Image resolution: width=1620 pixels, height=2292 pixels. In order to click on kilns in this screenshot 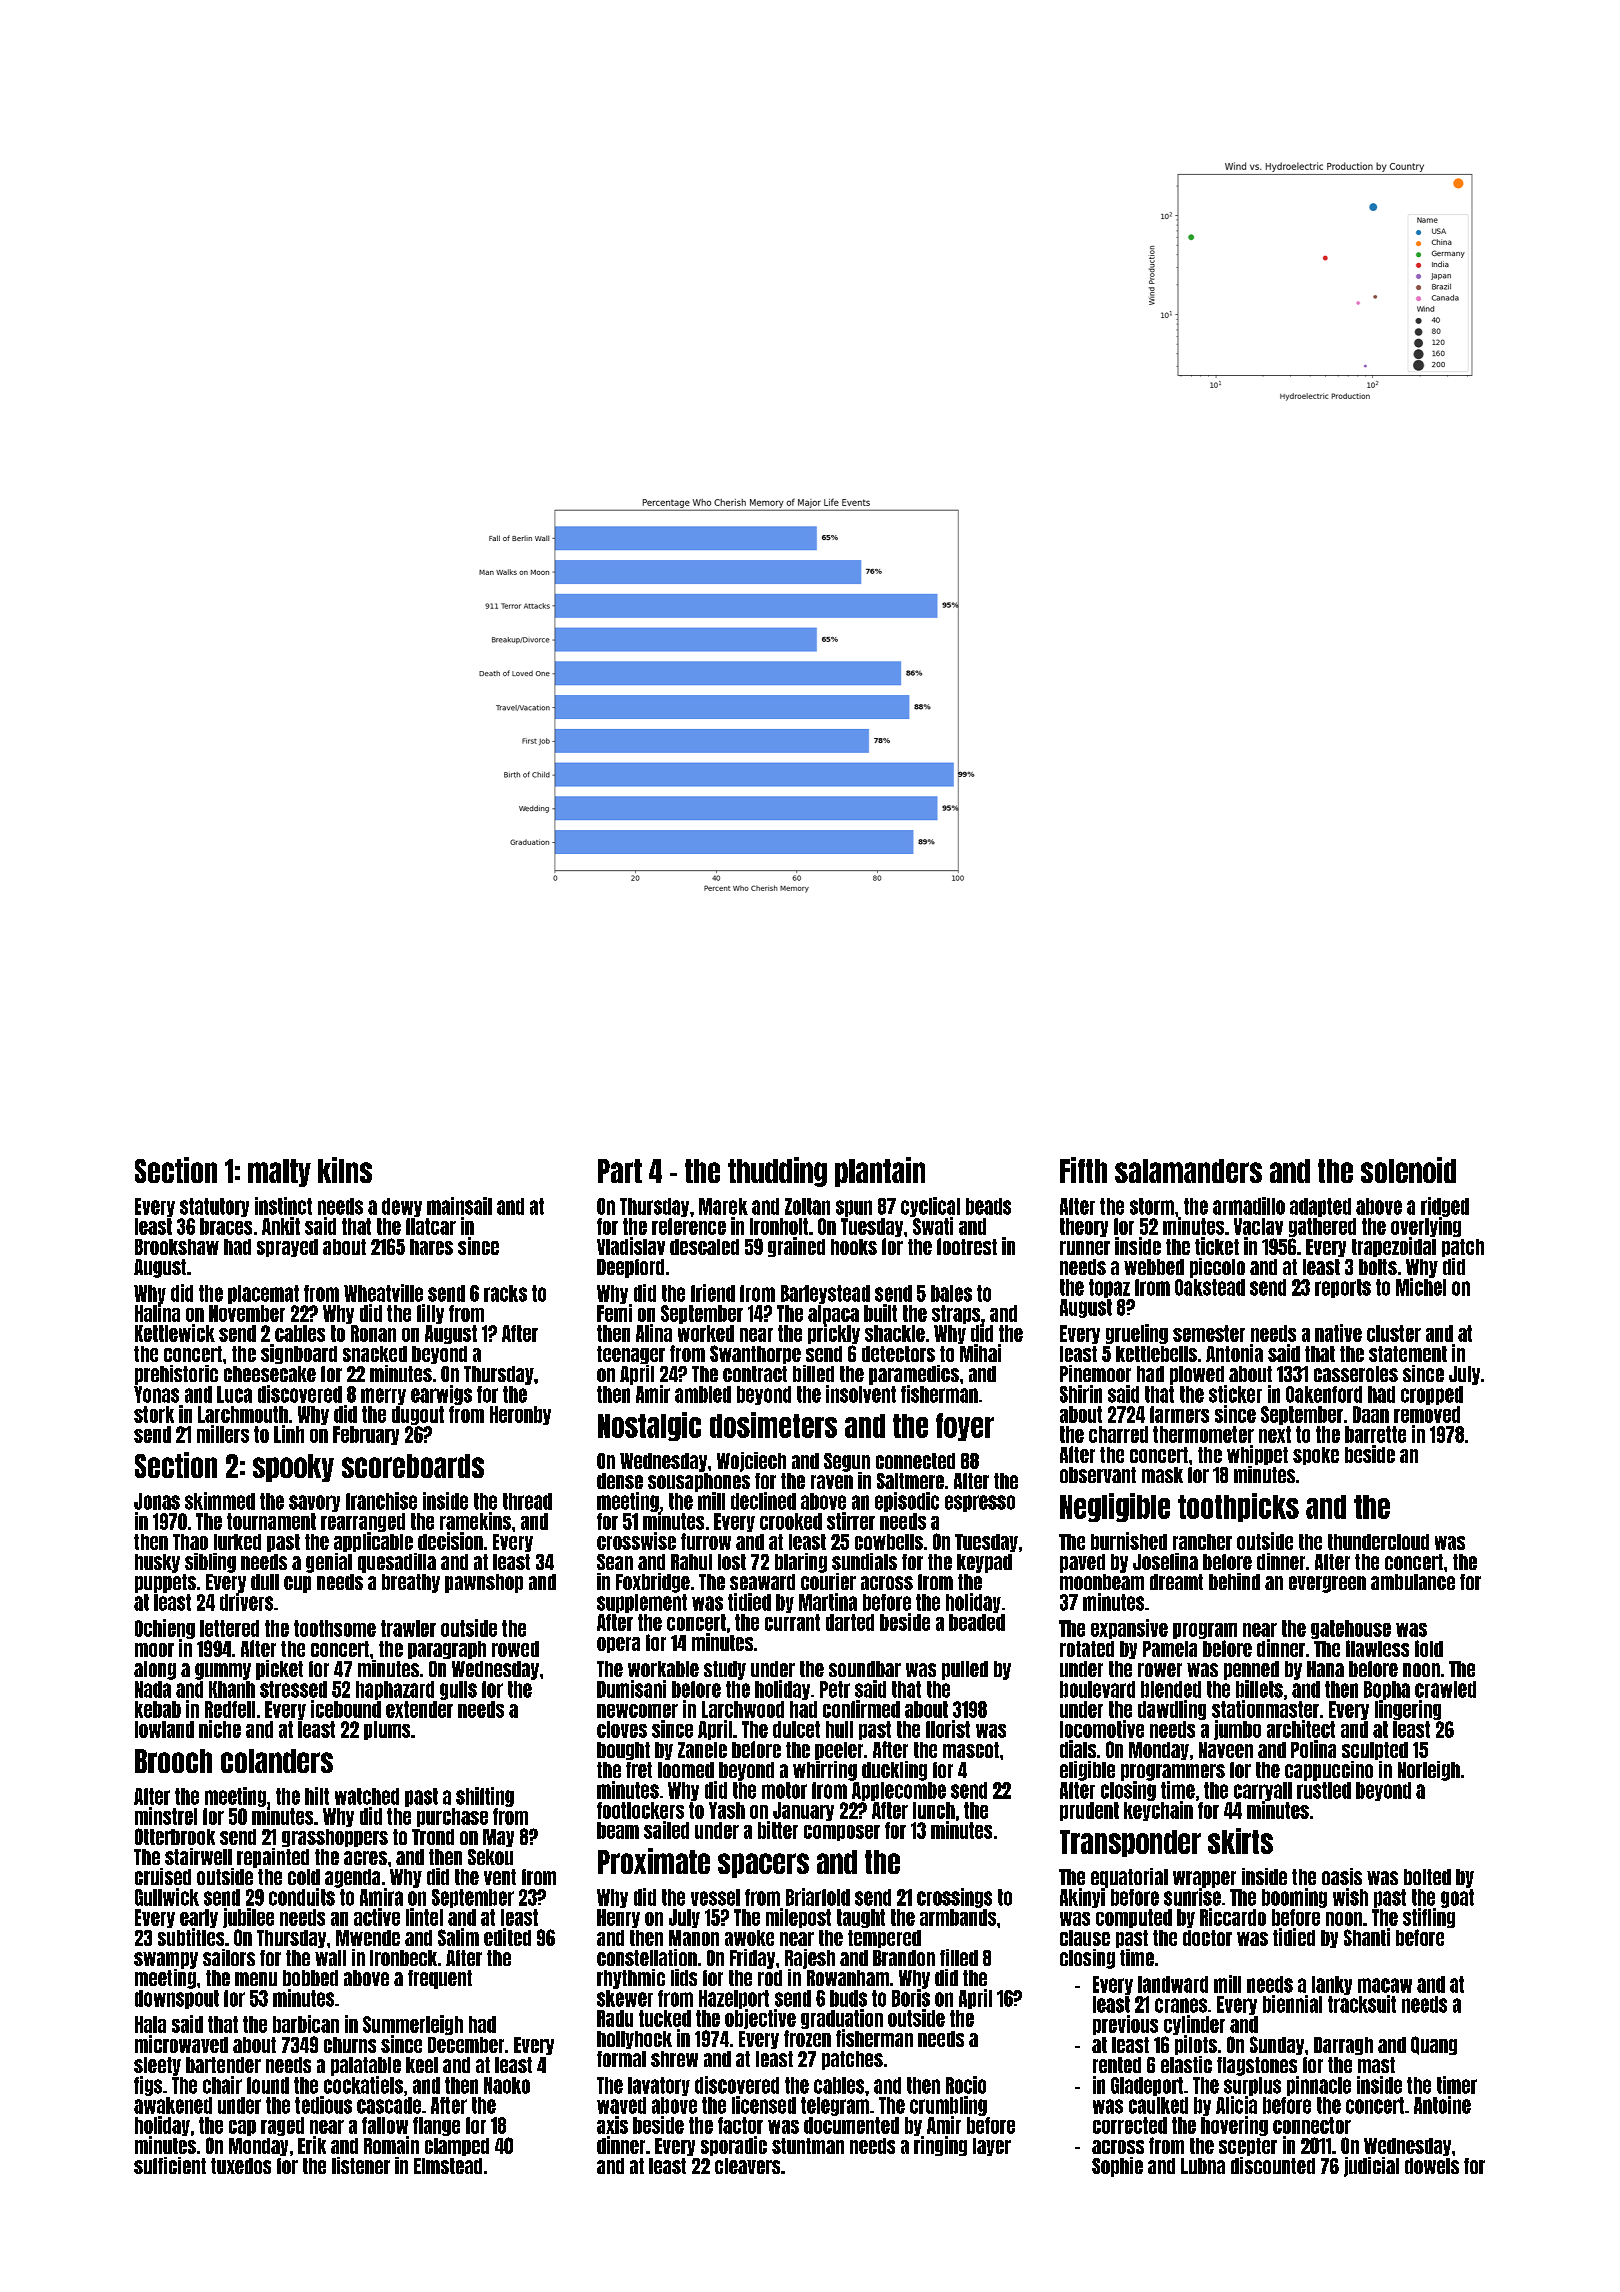, I will do `click(345, 1170)`.
